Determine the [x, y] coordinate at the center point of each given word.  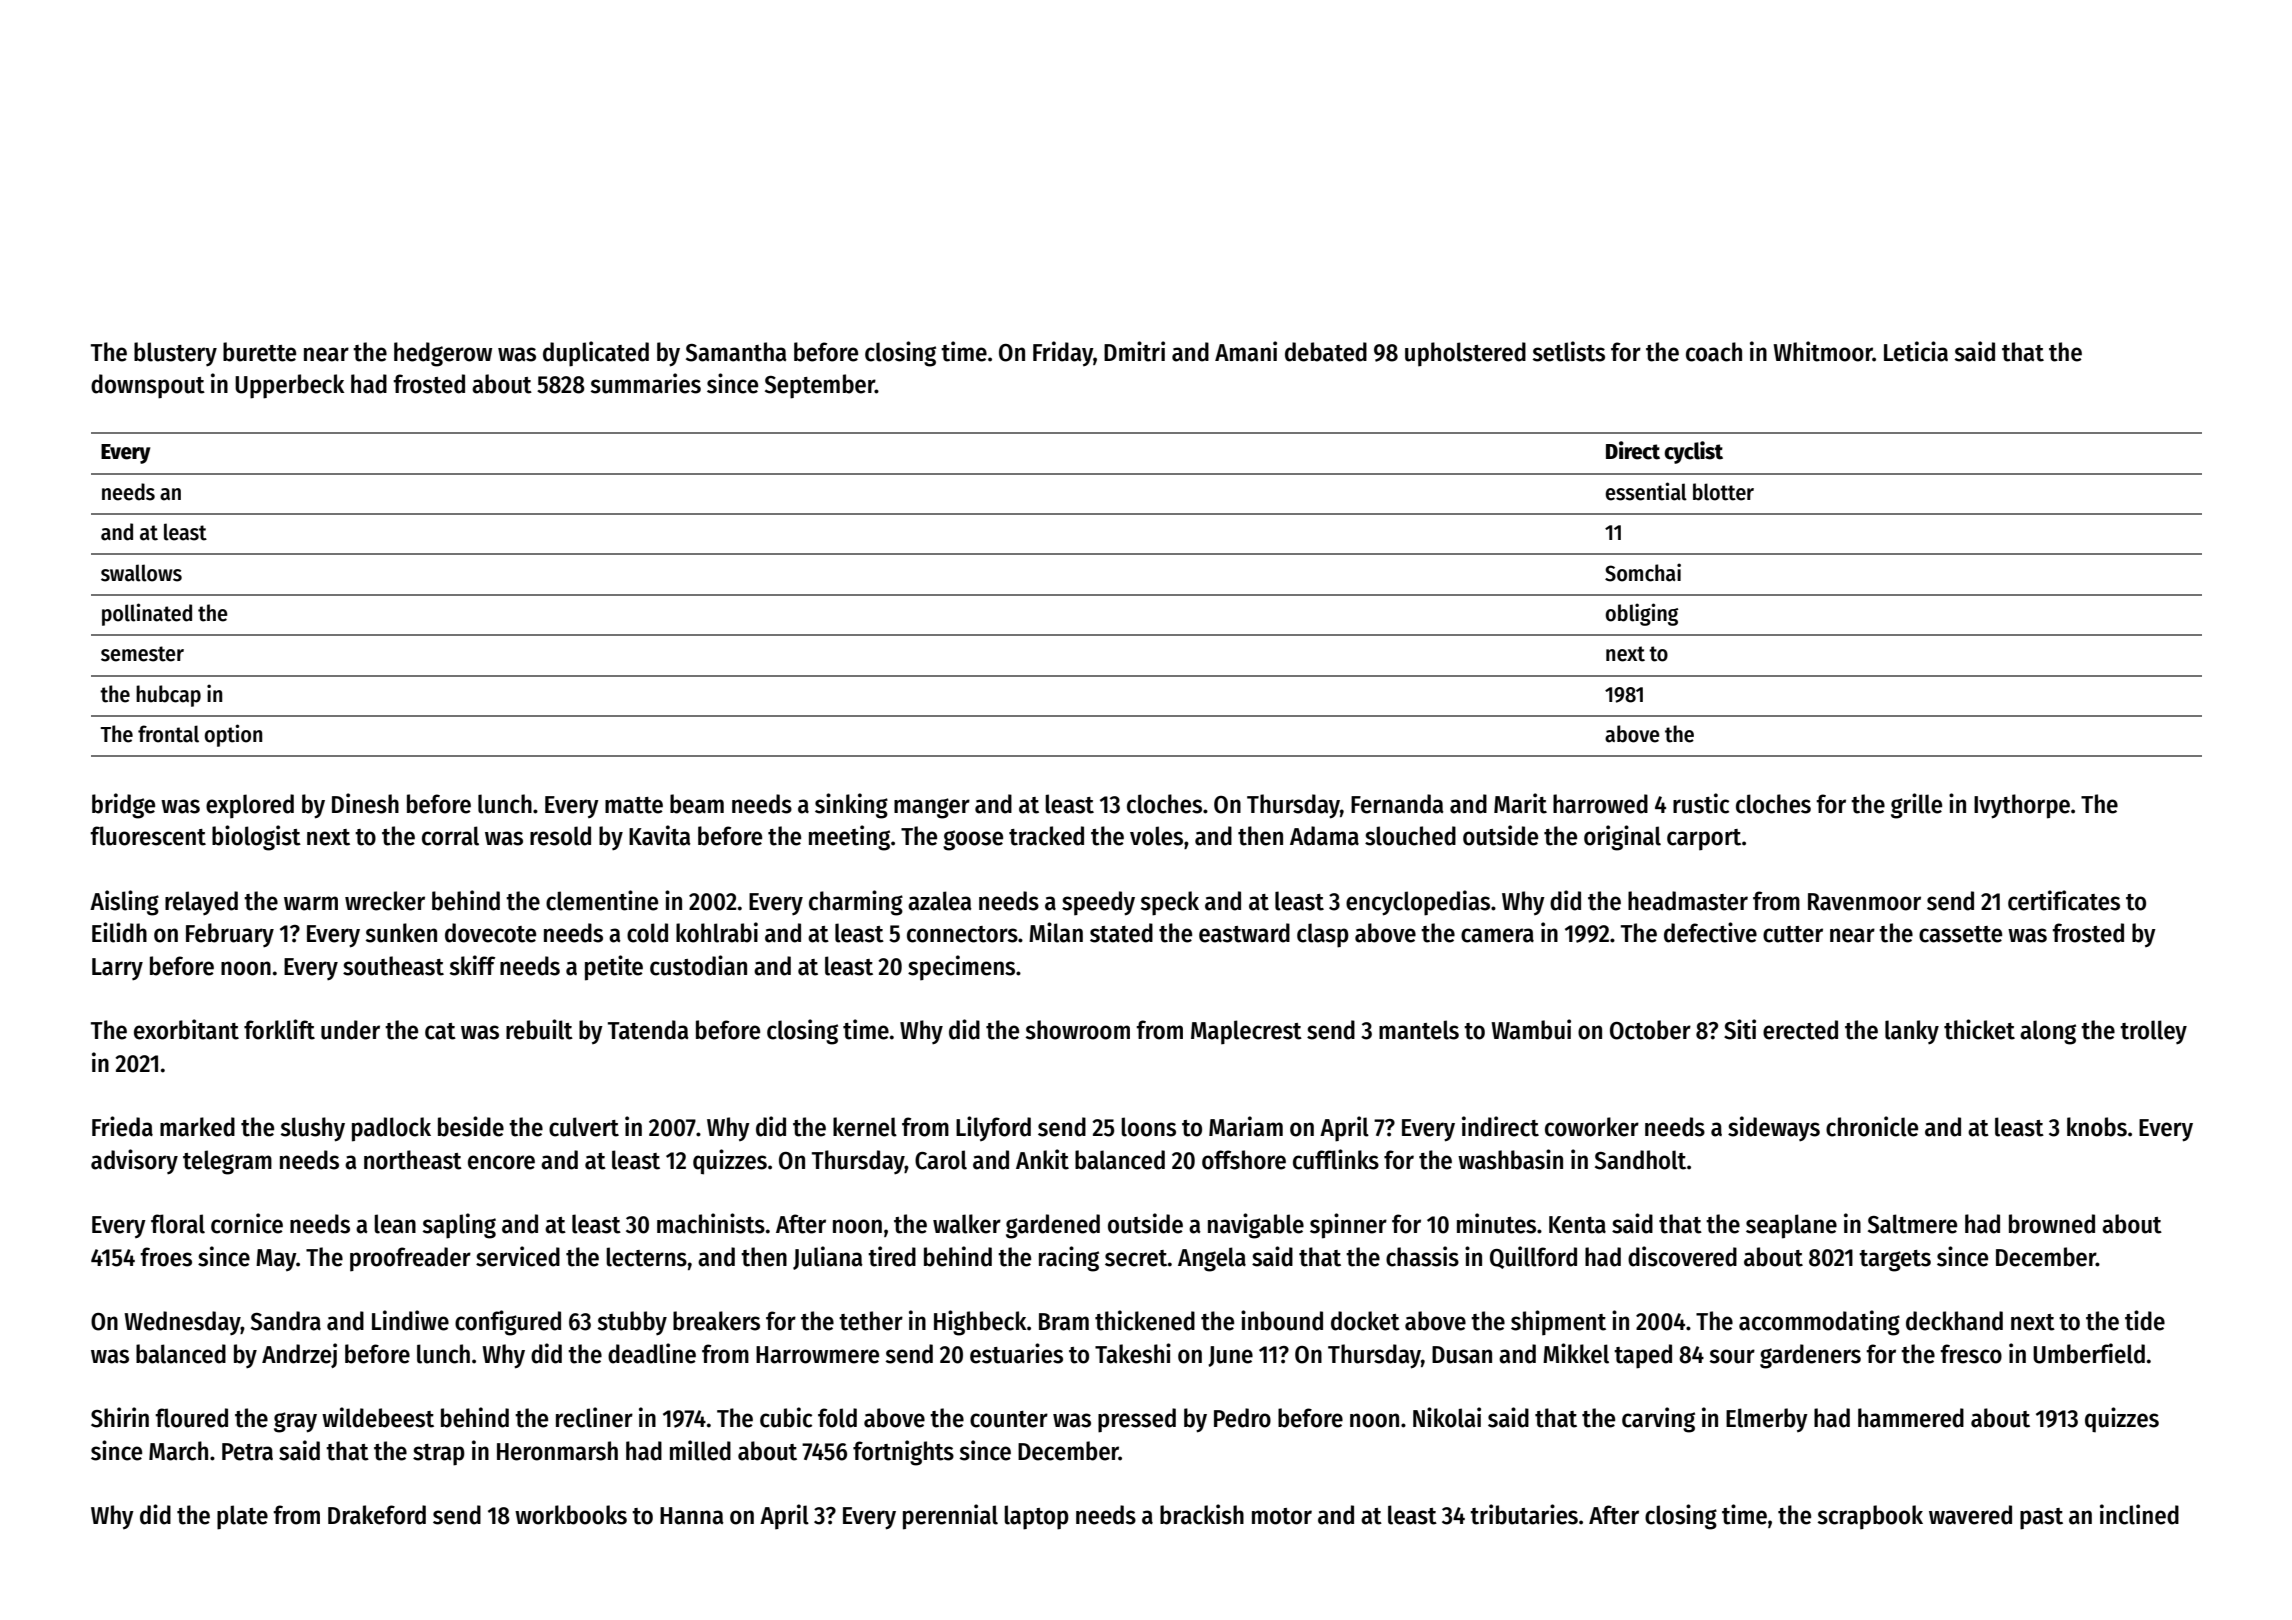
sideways [1774, 1129]
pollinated [147, 614]
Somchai [1643, 572]
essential [1646, 491]
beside [471, 1126]
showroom [1078, 1030]
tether [871, 1321]
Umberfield [2089, 1353]
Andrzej [299, 1355]
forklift [279, 1029]
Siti [1740, 1029]
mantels [1419, 1030]
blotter [1723, 492]
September [820, 386]
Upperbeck [289, 386]
